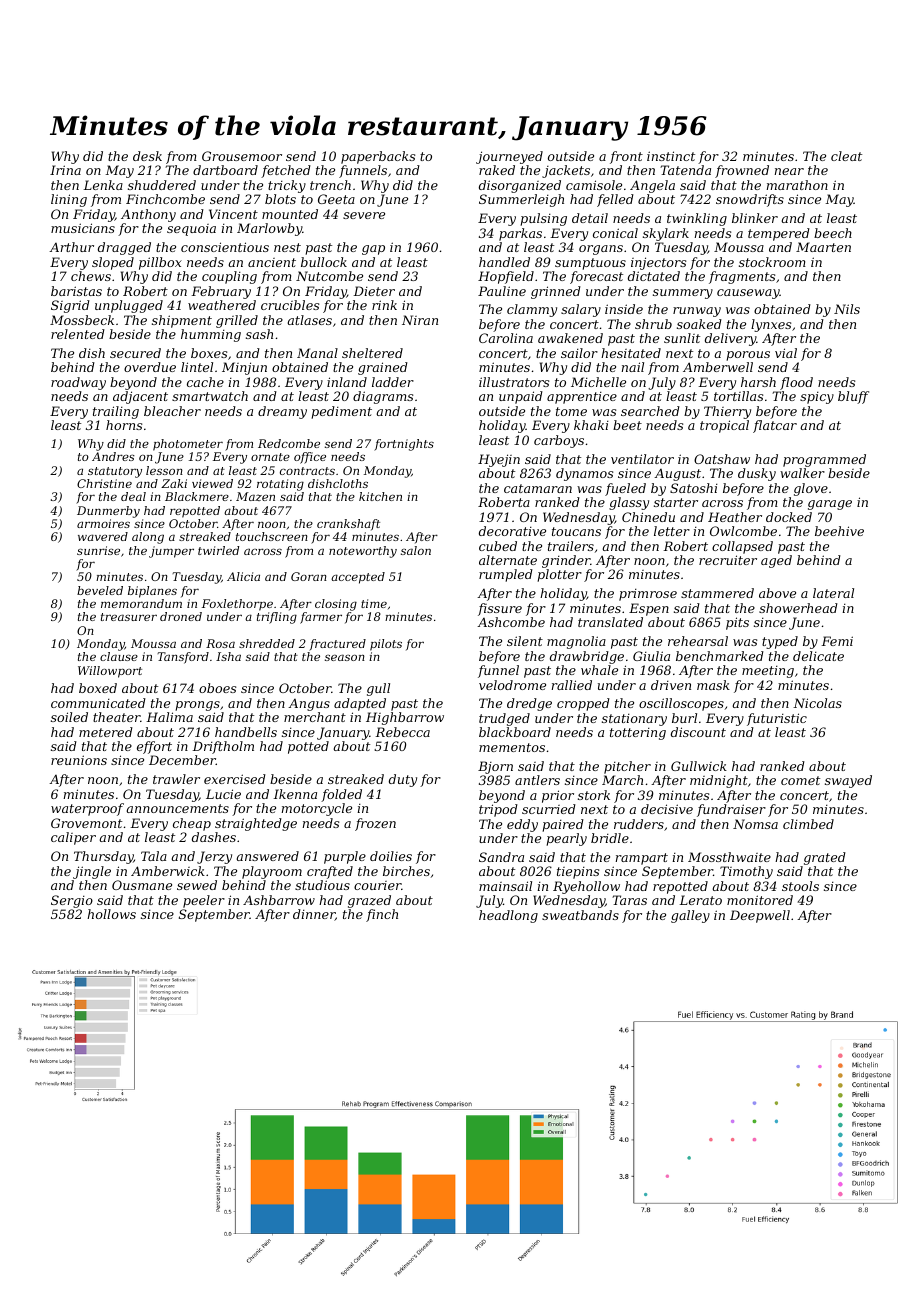  Describe the element at coordinates (775, 426) in the document. I see `flatcar` at that location.
